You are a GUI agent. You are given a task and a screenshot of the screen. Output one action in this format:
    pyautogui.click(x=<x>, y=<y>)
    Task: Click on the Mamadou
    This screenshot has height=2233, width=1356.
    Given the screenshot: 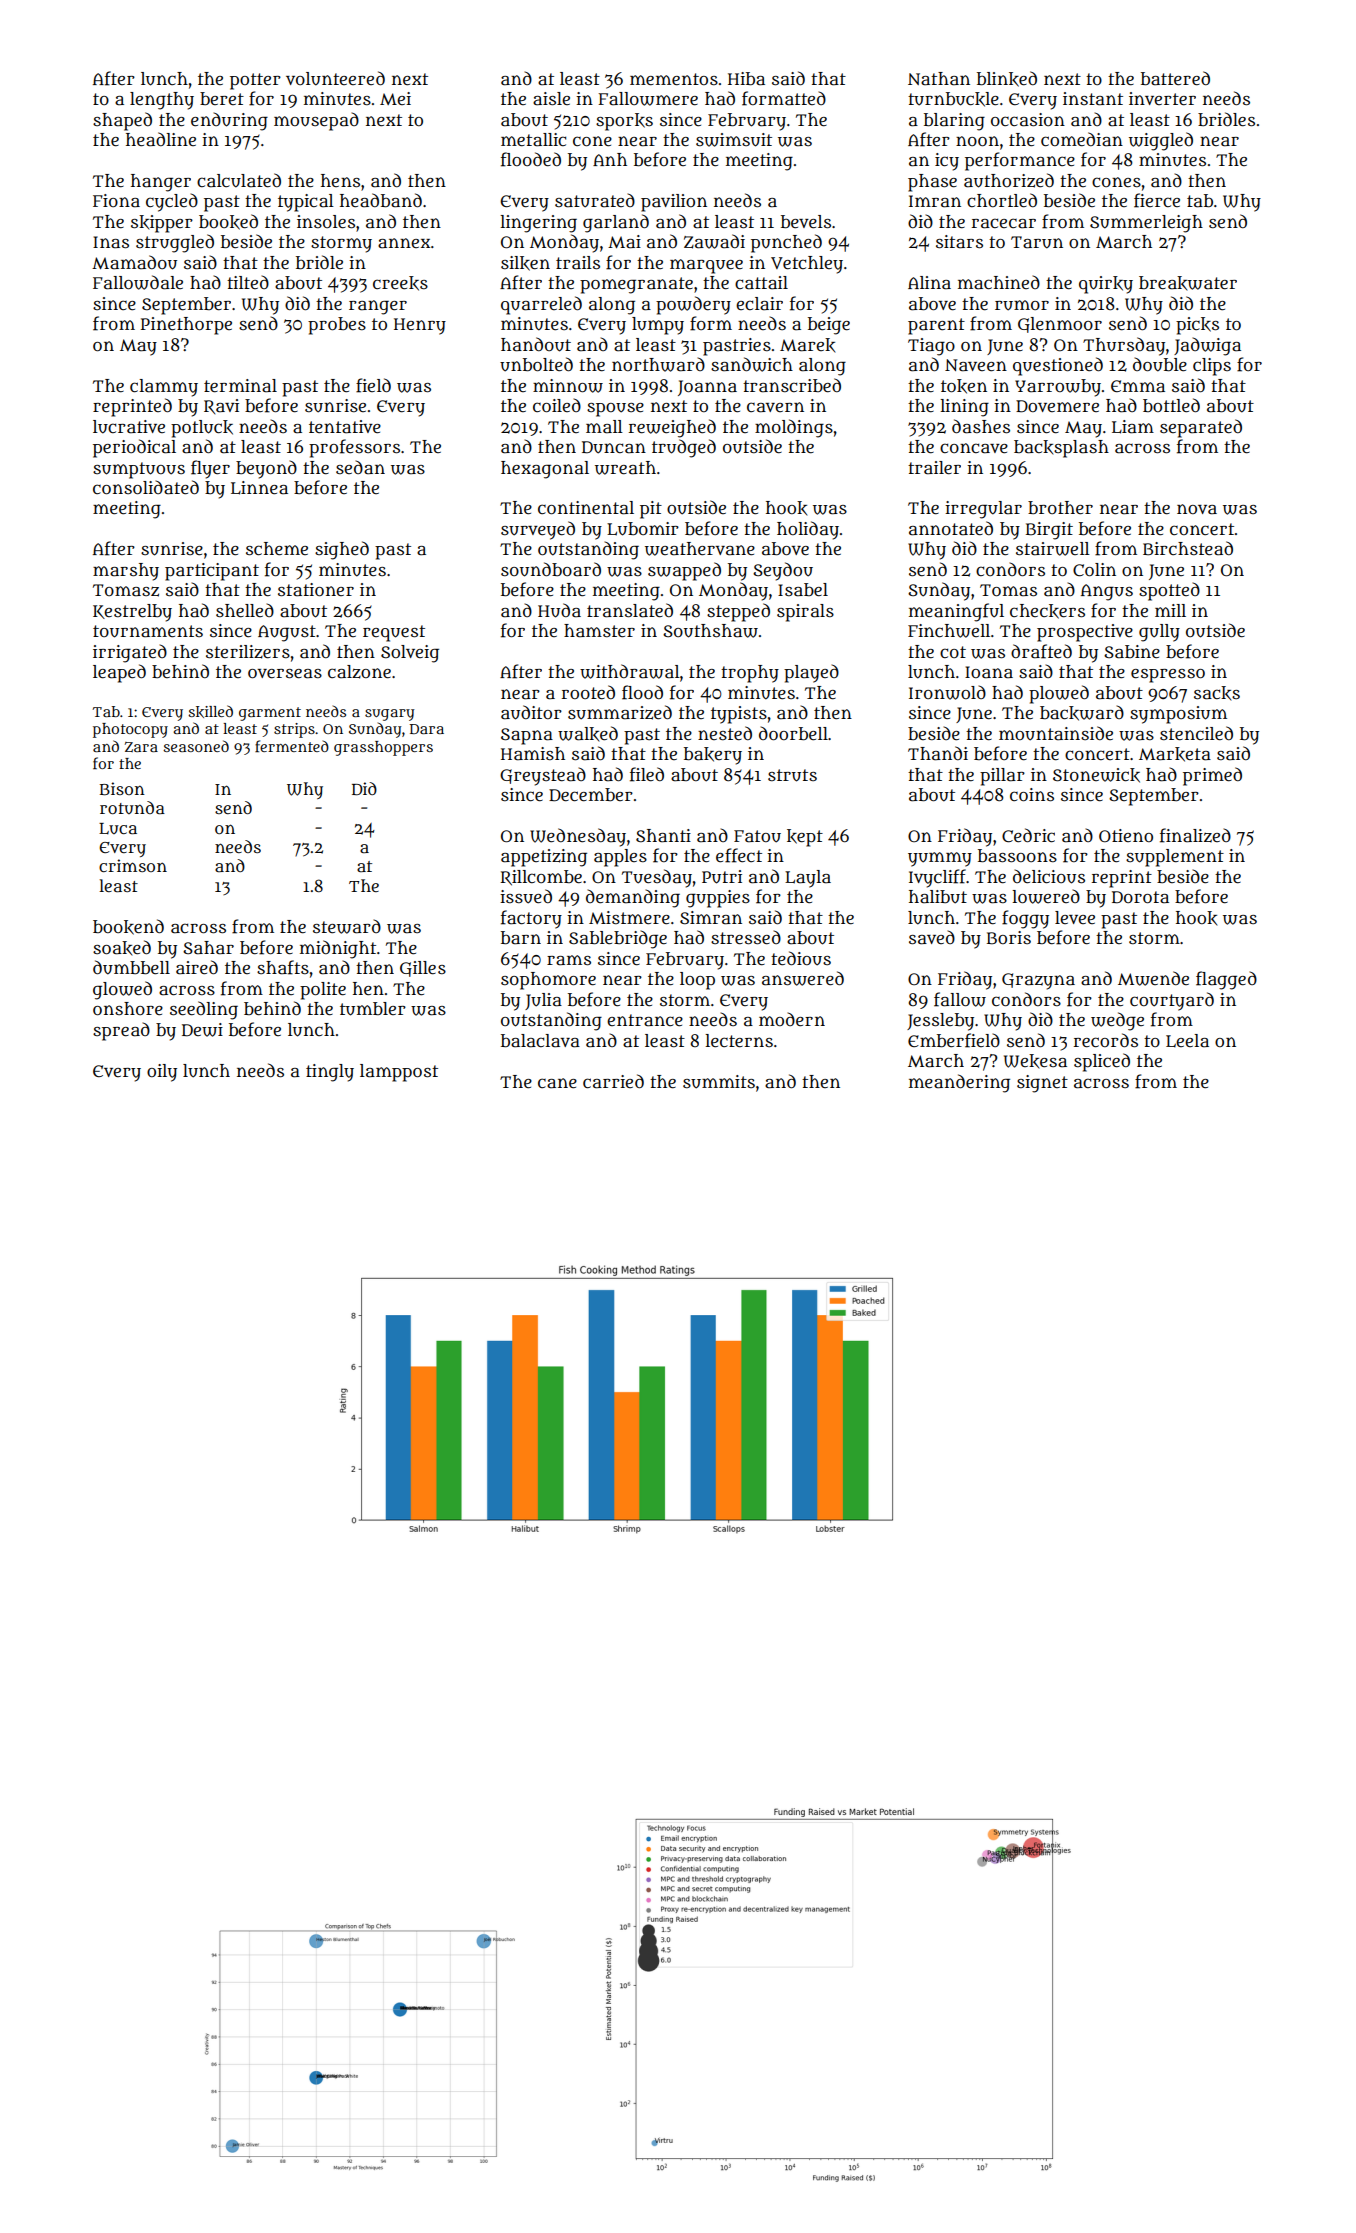 What is the action you would take?
    pyautogui.click(x=134, y=262)
